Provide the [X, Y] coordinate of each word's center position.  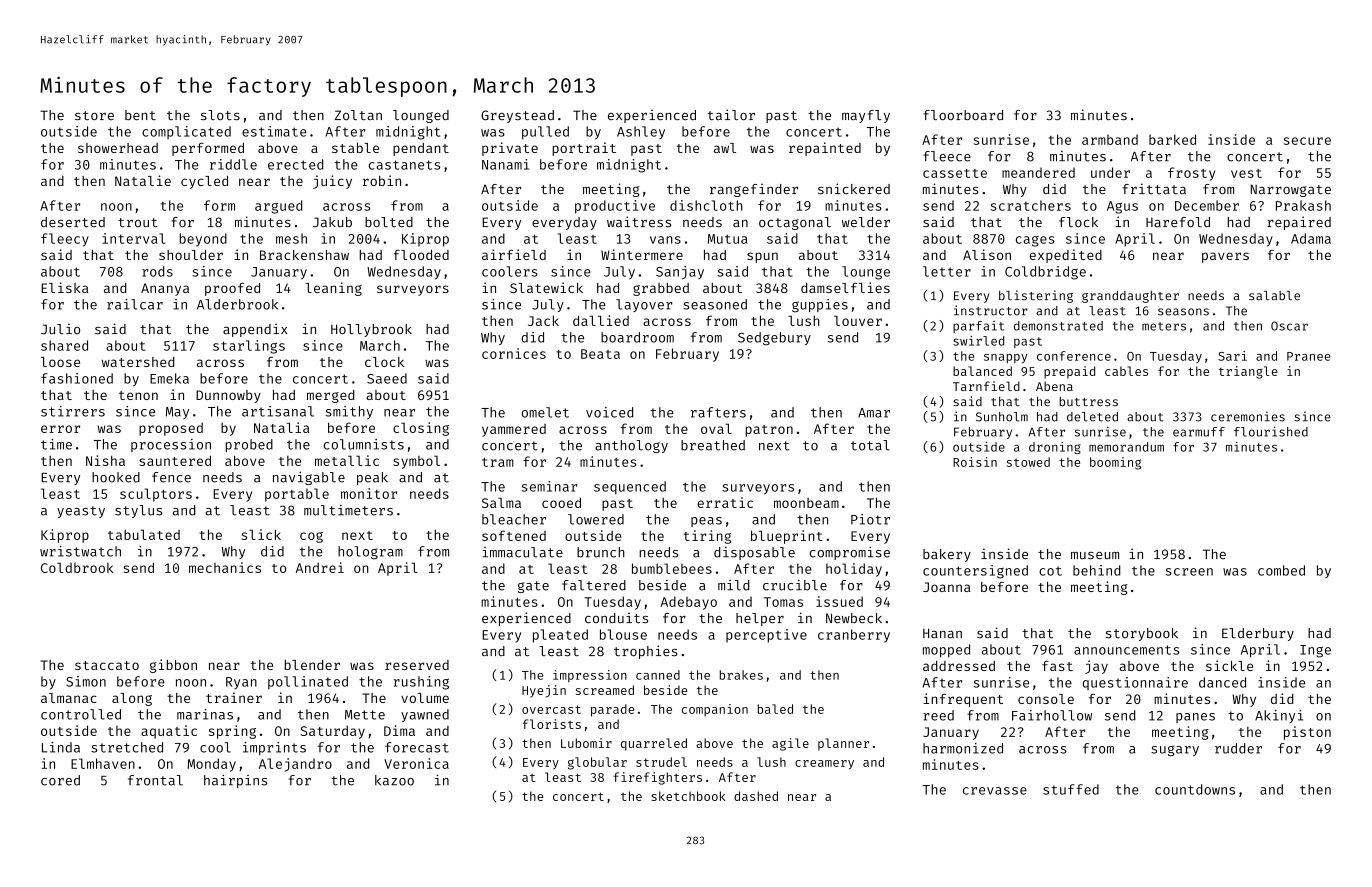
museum [1095, 556]
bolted [389, 222]
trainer [234, 697]
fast [1057, 665]
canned [658, 675]
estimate [274, 131]
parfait [978, 327]
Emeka [169, 378]
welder [866, 222]
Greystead [517, 116]
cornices [514, 353]
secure [1307, 141]
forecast [417, 747]
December [1207, 205]
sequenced [630, 488]
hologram [370, 553]
